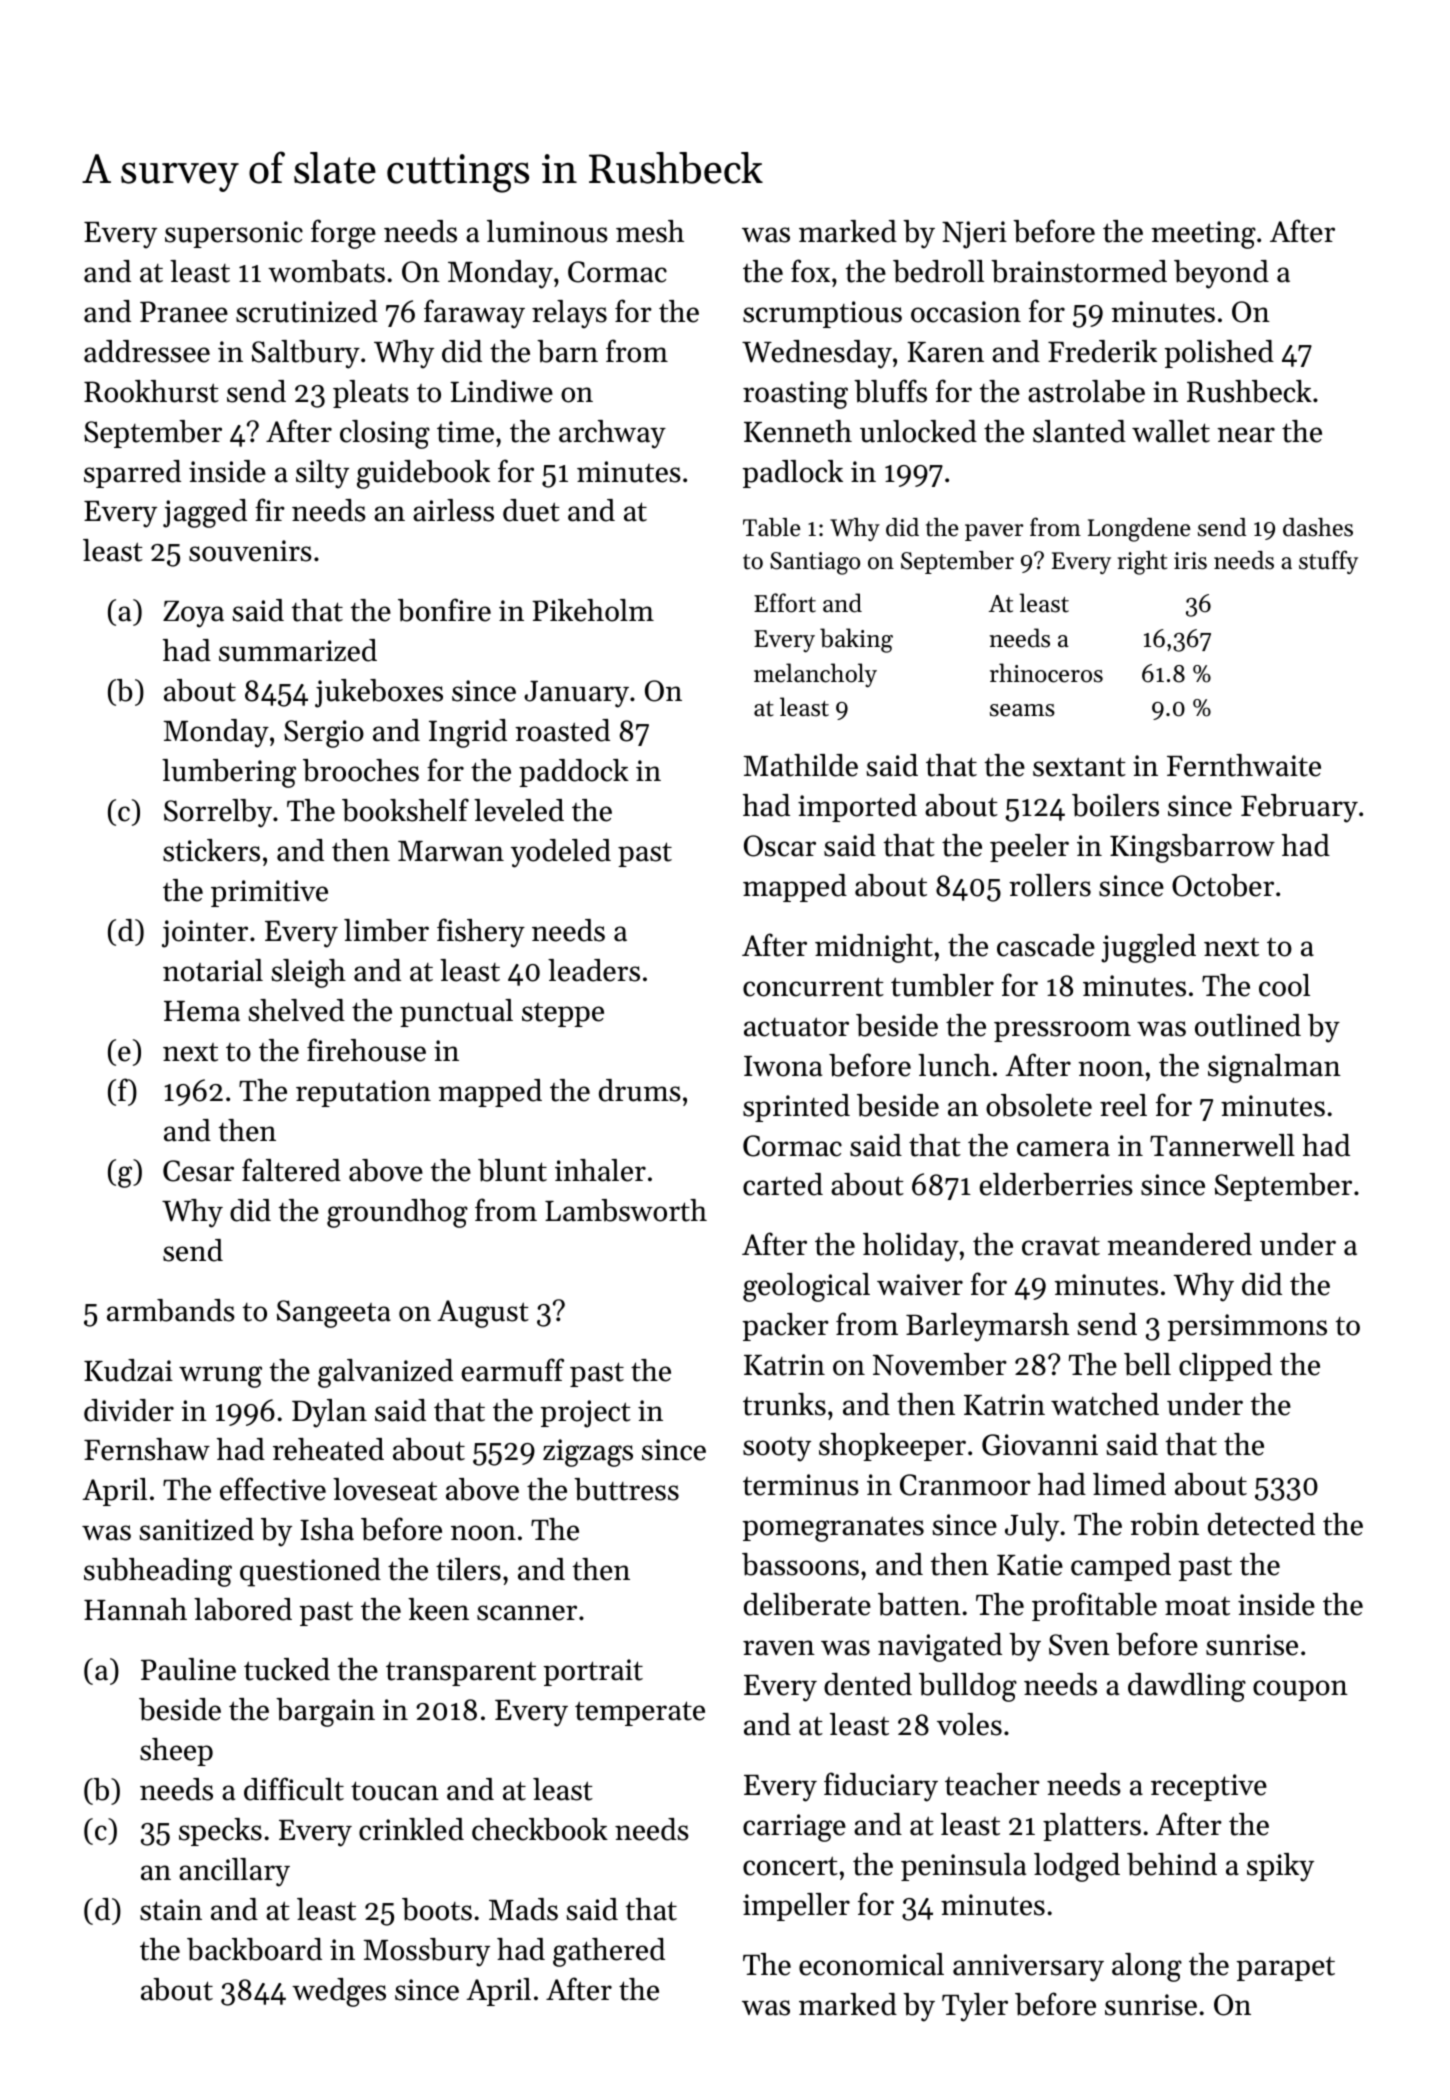  What do you see at coordinates (561, 853) in the screenshot?
I see `yodeled` at bounding box center [561, 853].
